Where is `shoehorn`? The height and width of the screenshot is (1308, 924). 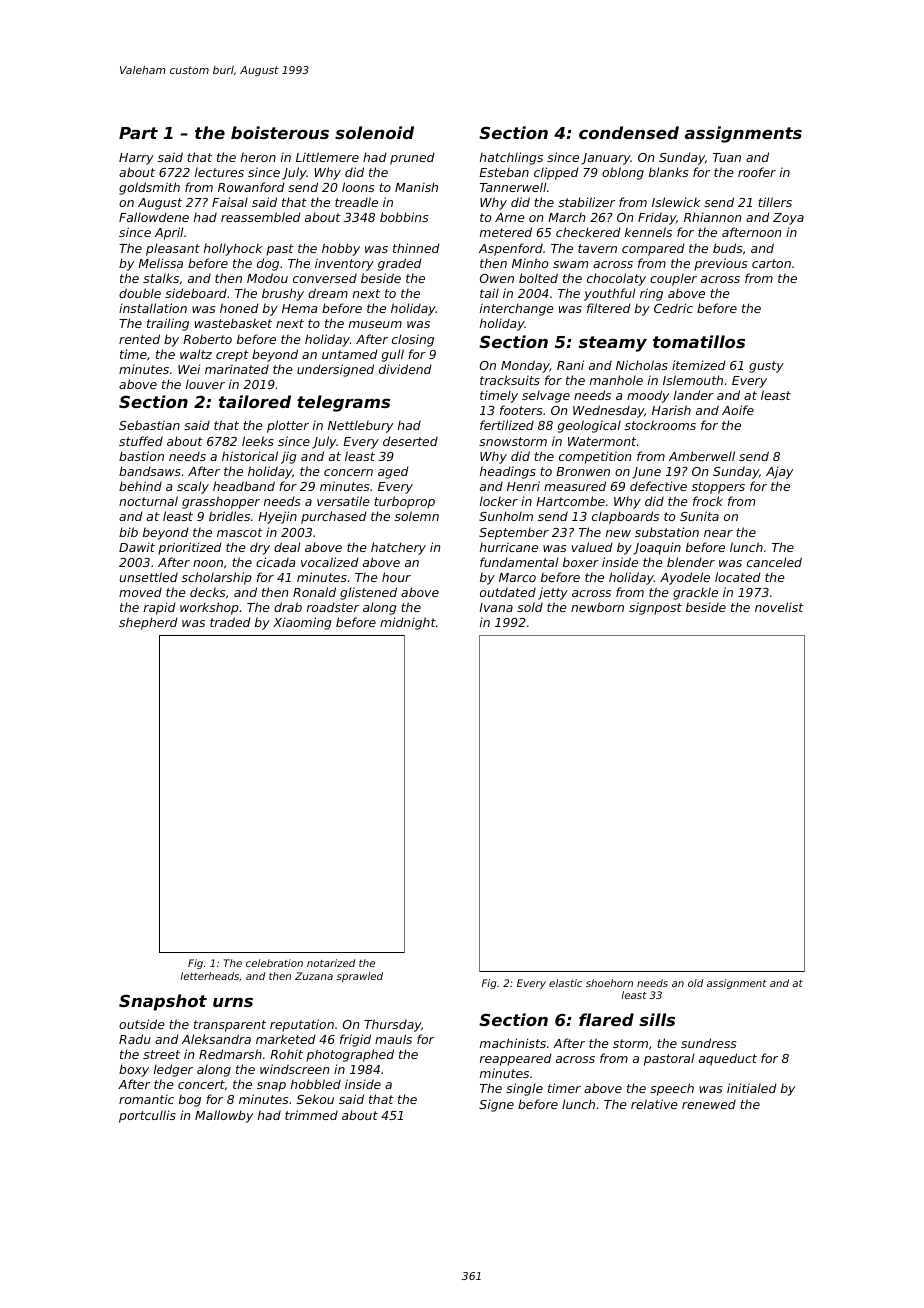
shoehorn is located at coordinates (609, 983).
